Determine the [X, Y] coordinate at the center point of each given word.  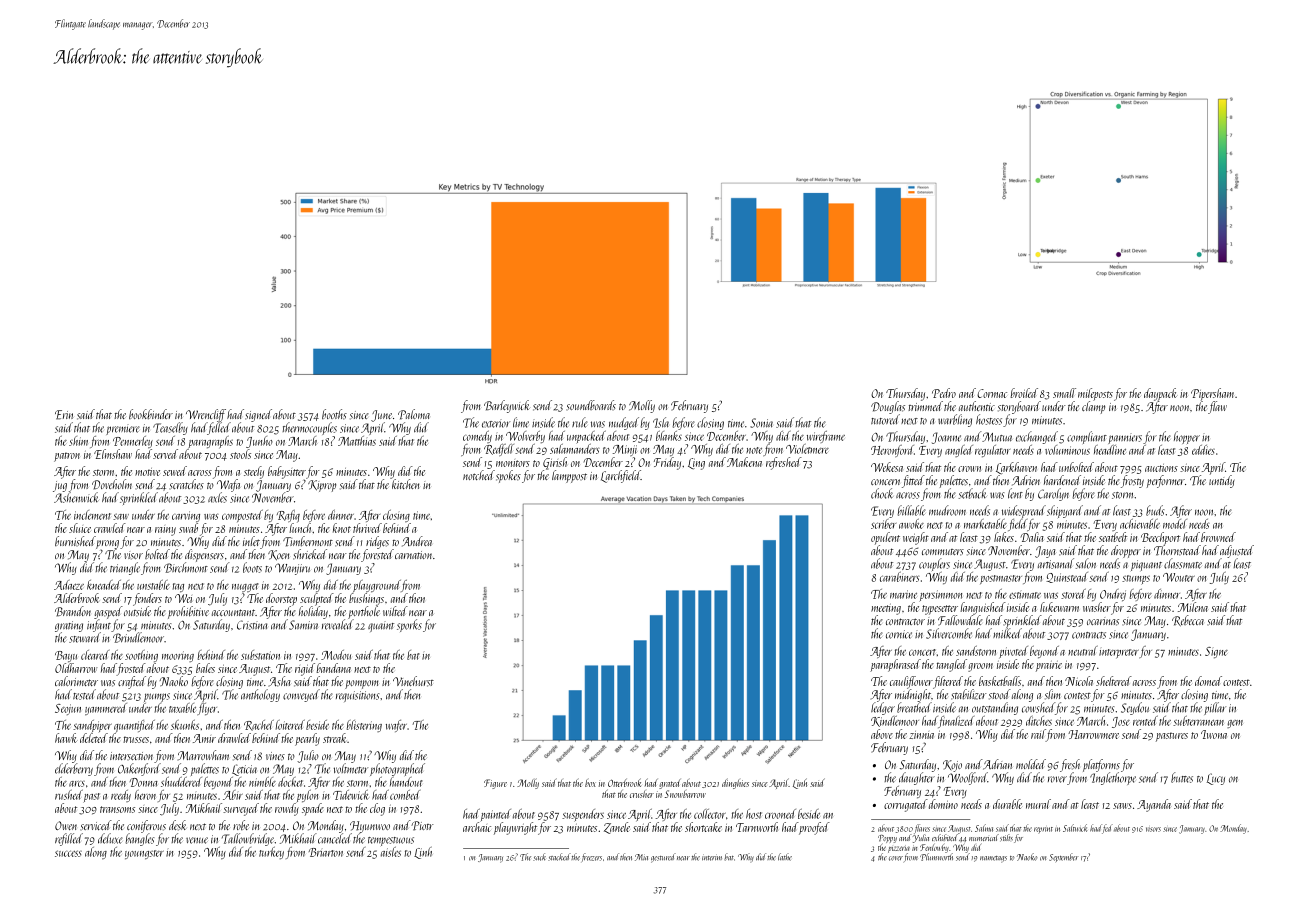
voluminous [1067, 450]
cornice [899, 634]
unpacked [586, 437]
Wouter [1179, 577]
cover [896, 858]
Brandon [73, 611]
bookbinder [151, 414]
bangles [140, 839]
